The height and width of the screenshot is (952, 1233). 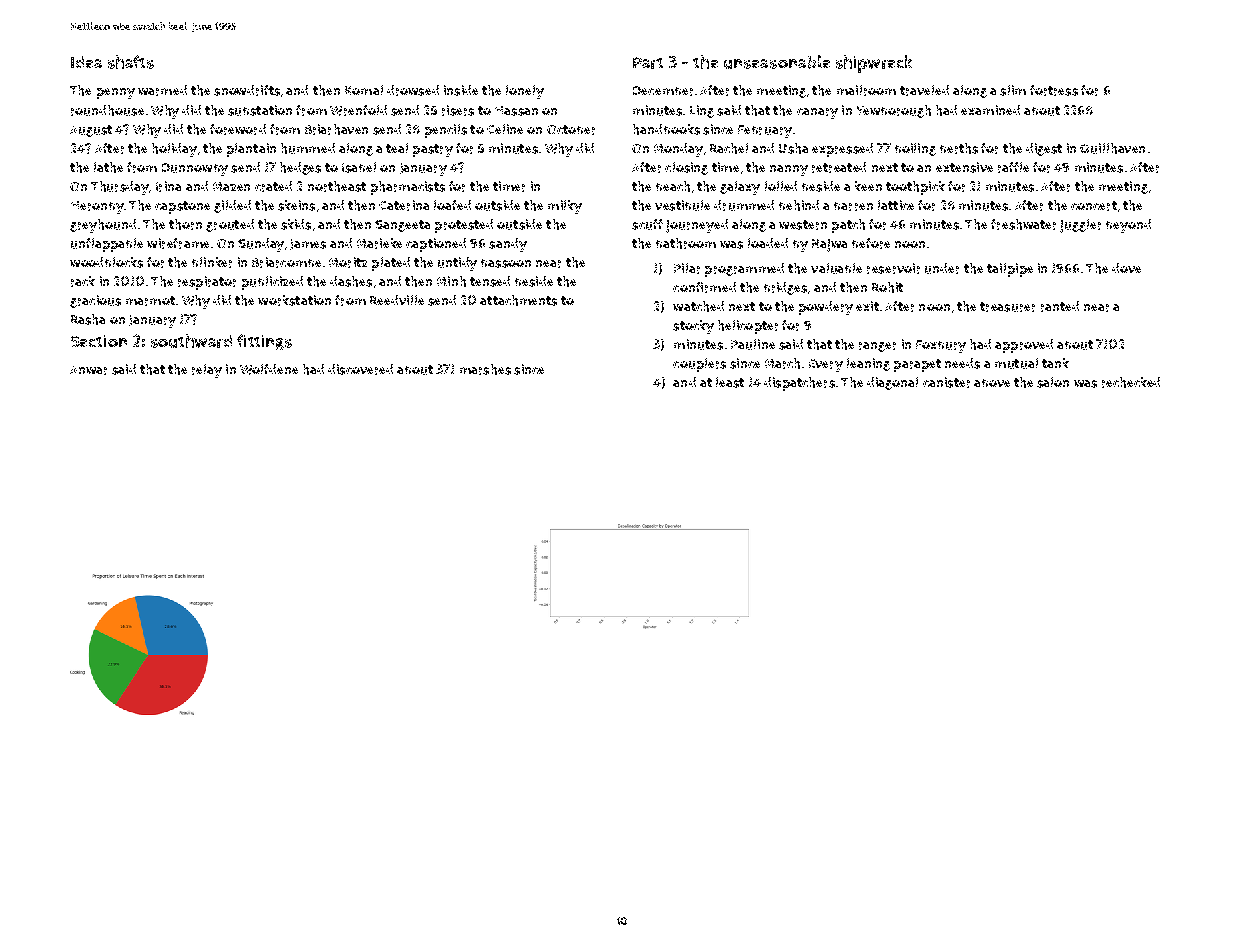 I want to click on discovered, so click(x=360, y=369).
